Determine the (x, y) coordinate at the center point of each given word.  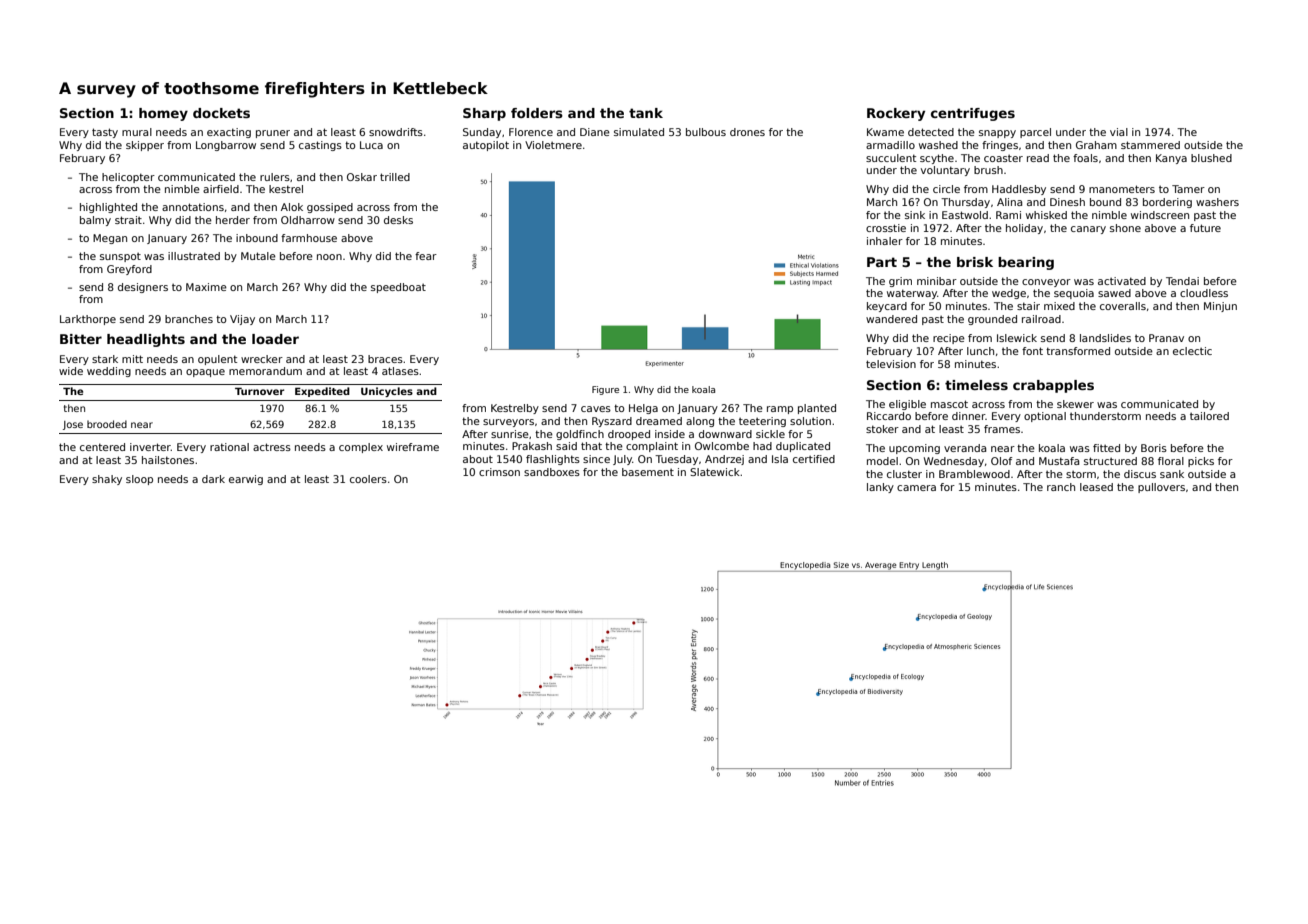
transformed (1078, 351)
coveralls (1123, 306)
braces (385, 359)
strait (128, 220)
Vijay (242, 320)
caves (596, 409)
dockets (221, 113)
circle (946, 189)
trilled (395, 177)
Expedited (322, 392)
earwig (246, 480)
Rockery (896, 114)
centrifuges (973, 114)
